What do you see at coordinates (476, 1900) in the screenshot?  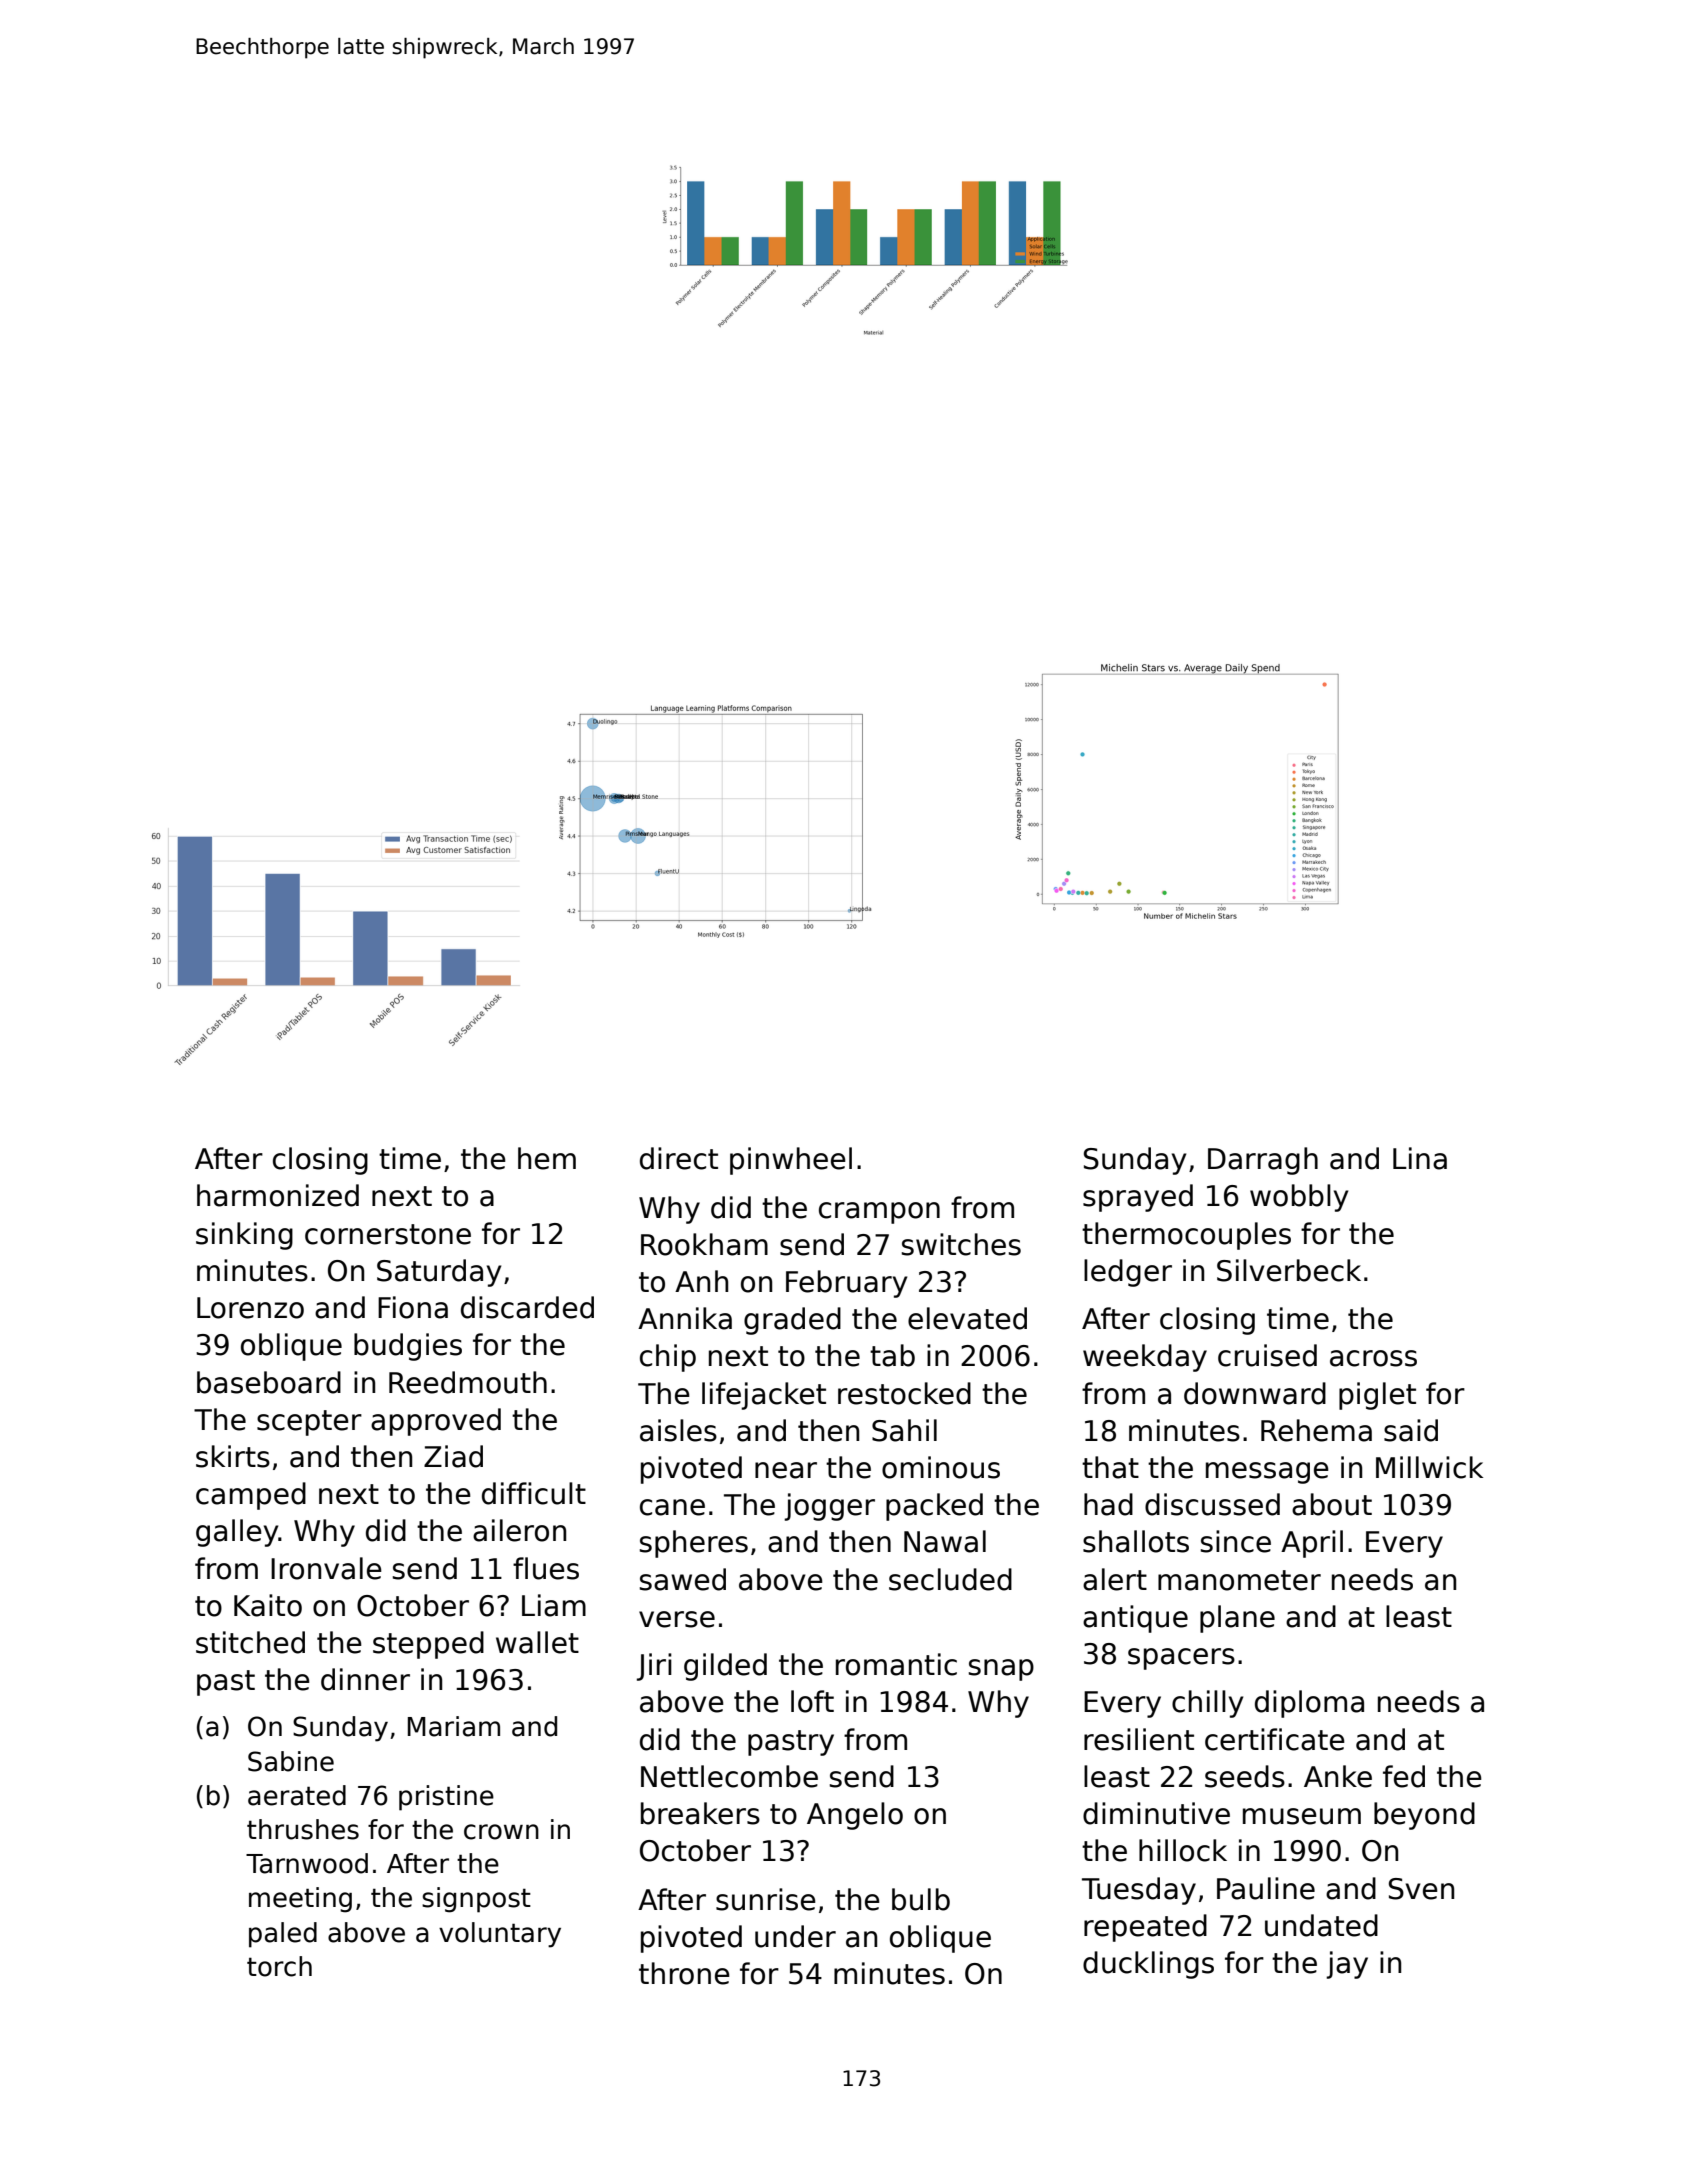 I see `signpost` at bounding box center [476, 1900].
